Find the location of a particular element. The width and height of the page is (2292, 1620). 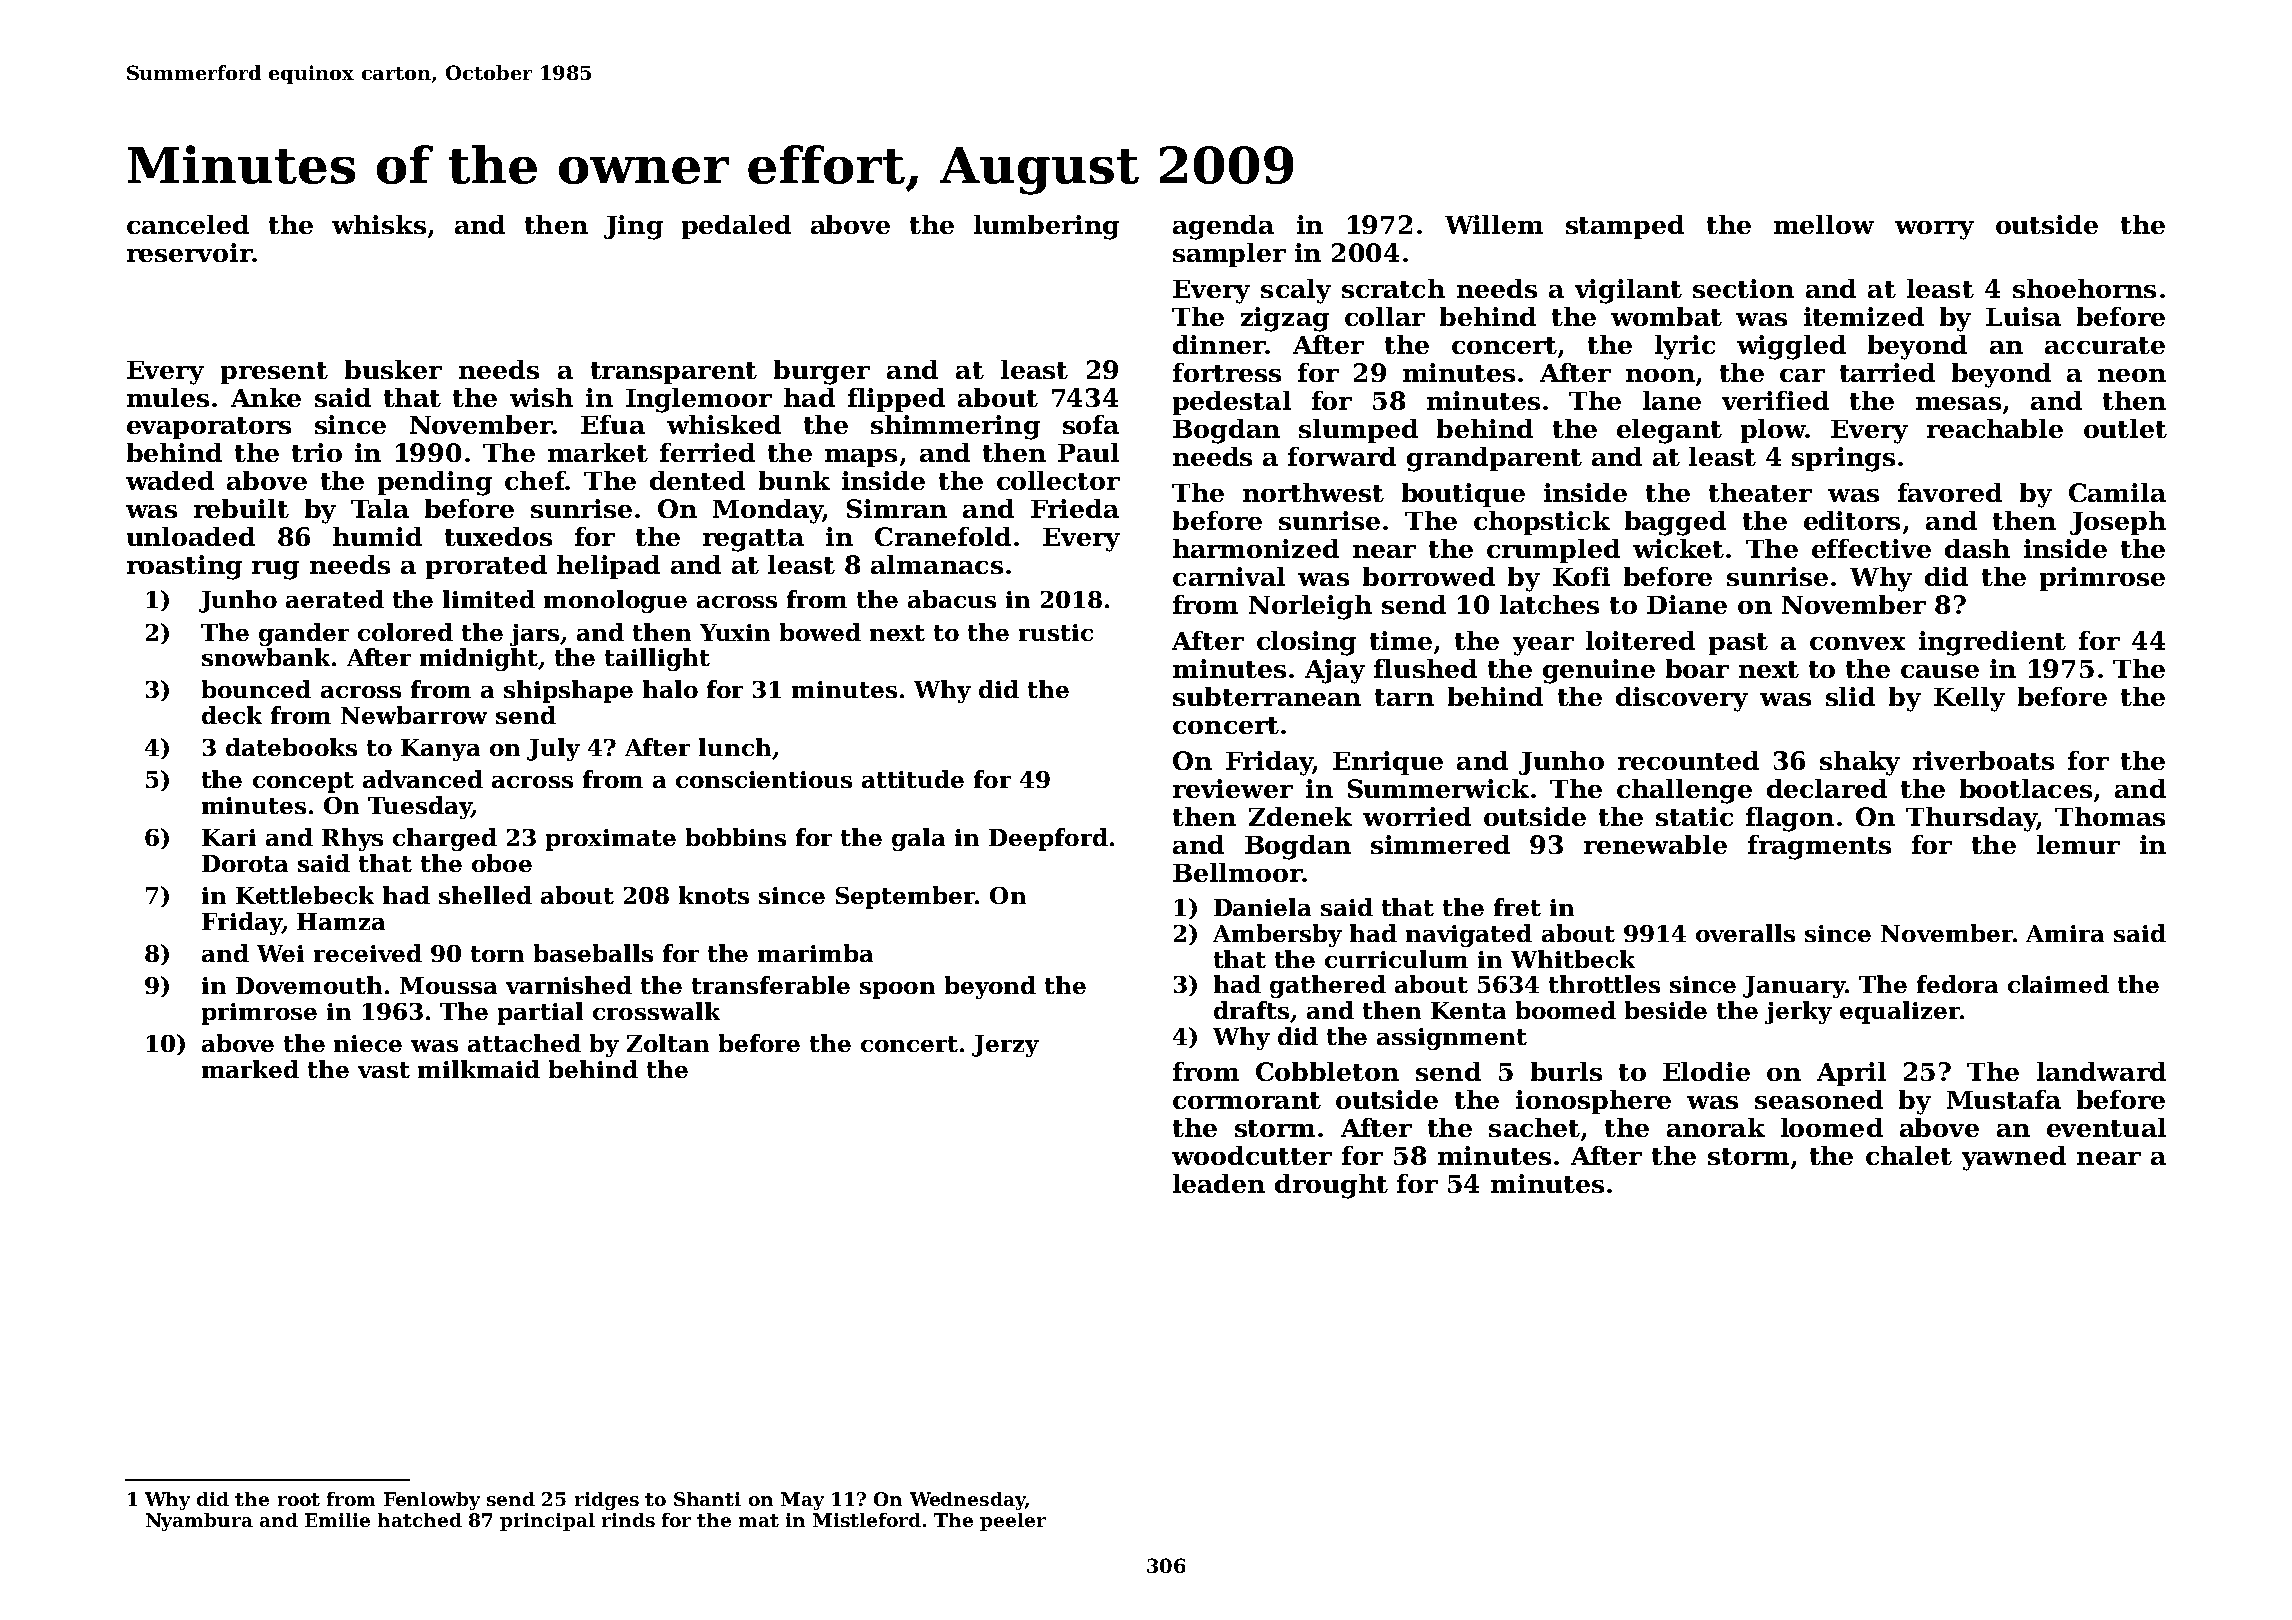

discovery is located at coordinates (1682, 699).
